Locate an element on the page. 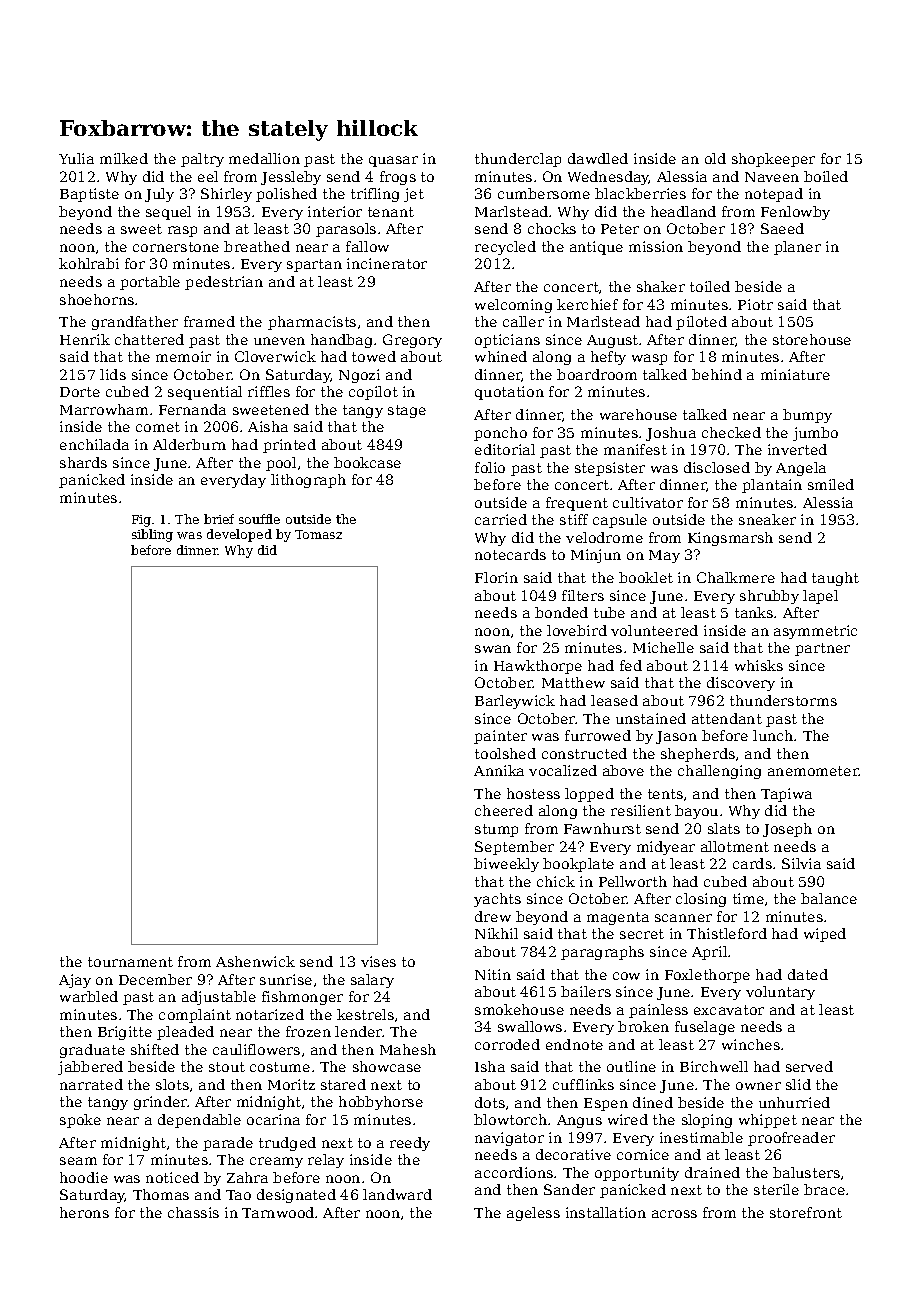 The width and height of the page is (924, 1308). tournament is located at coordinates (130, 962).
